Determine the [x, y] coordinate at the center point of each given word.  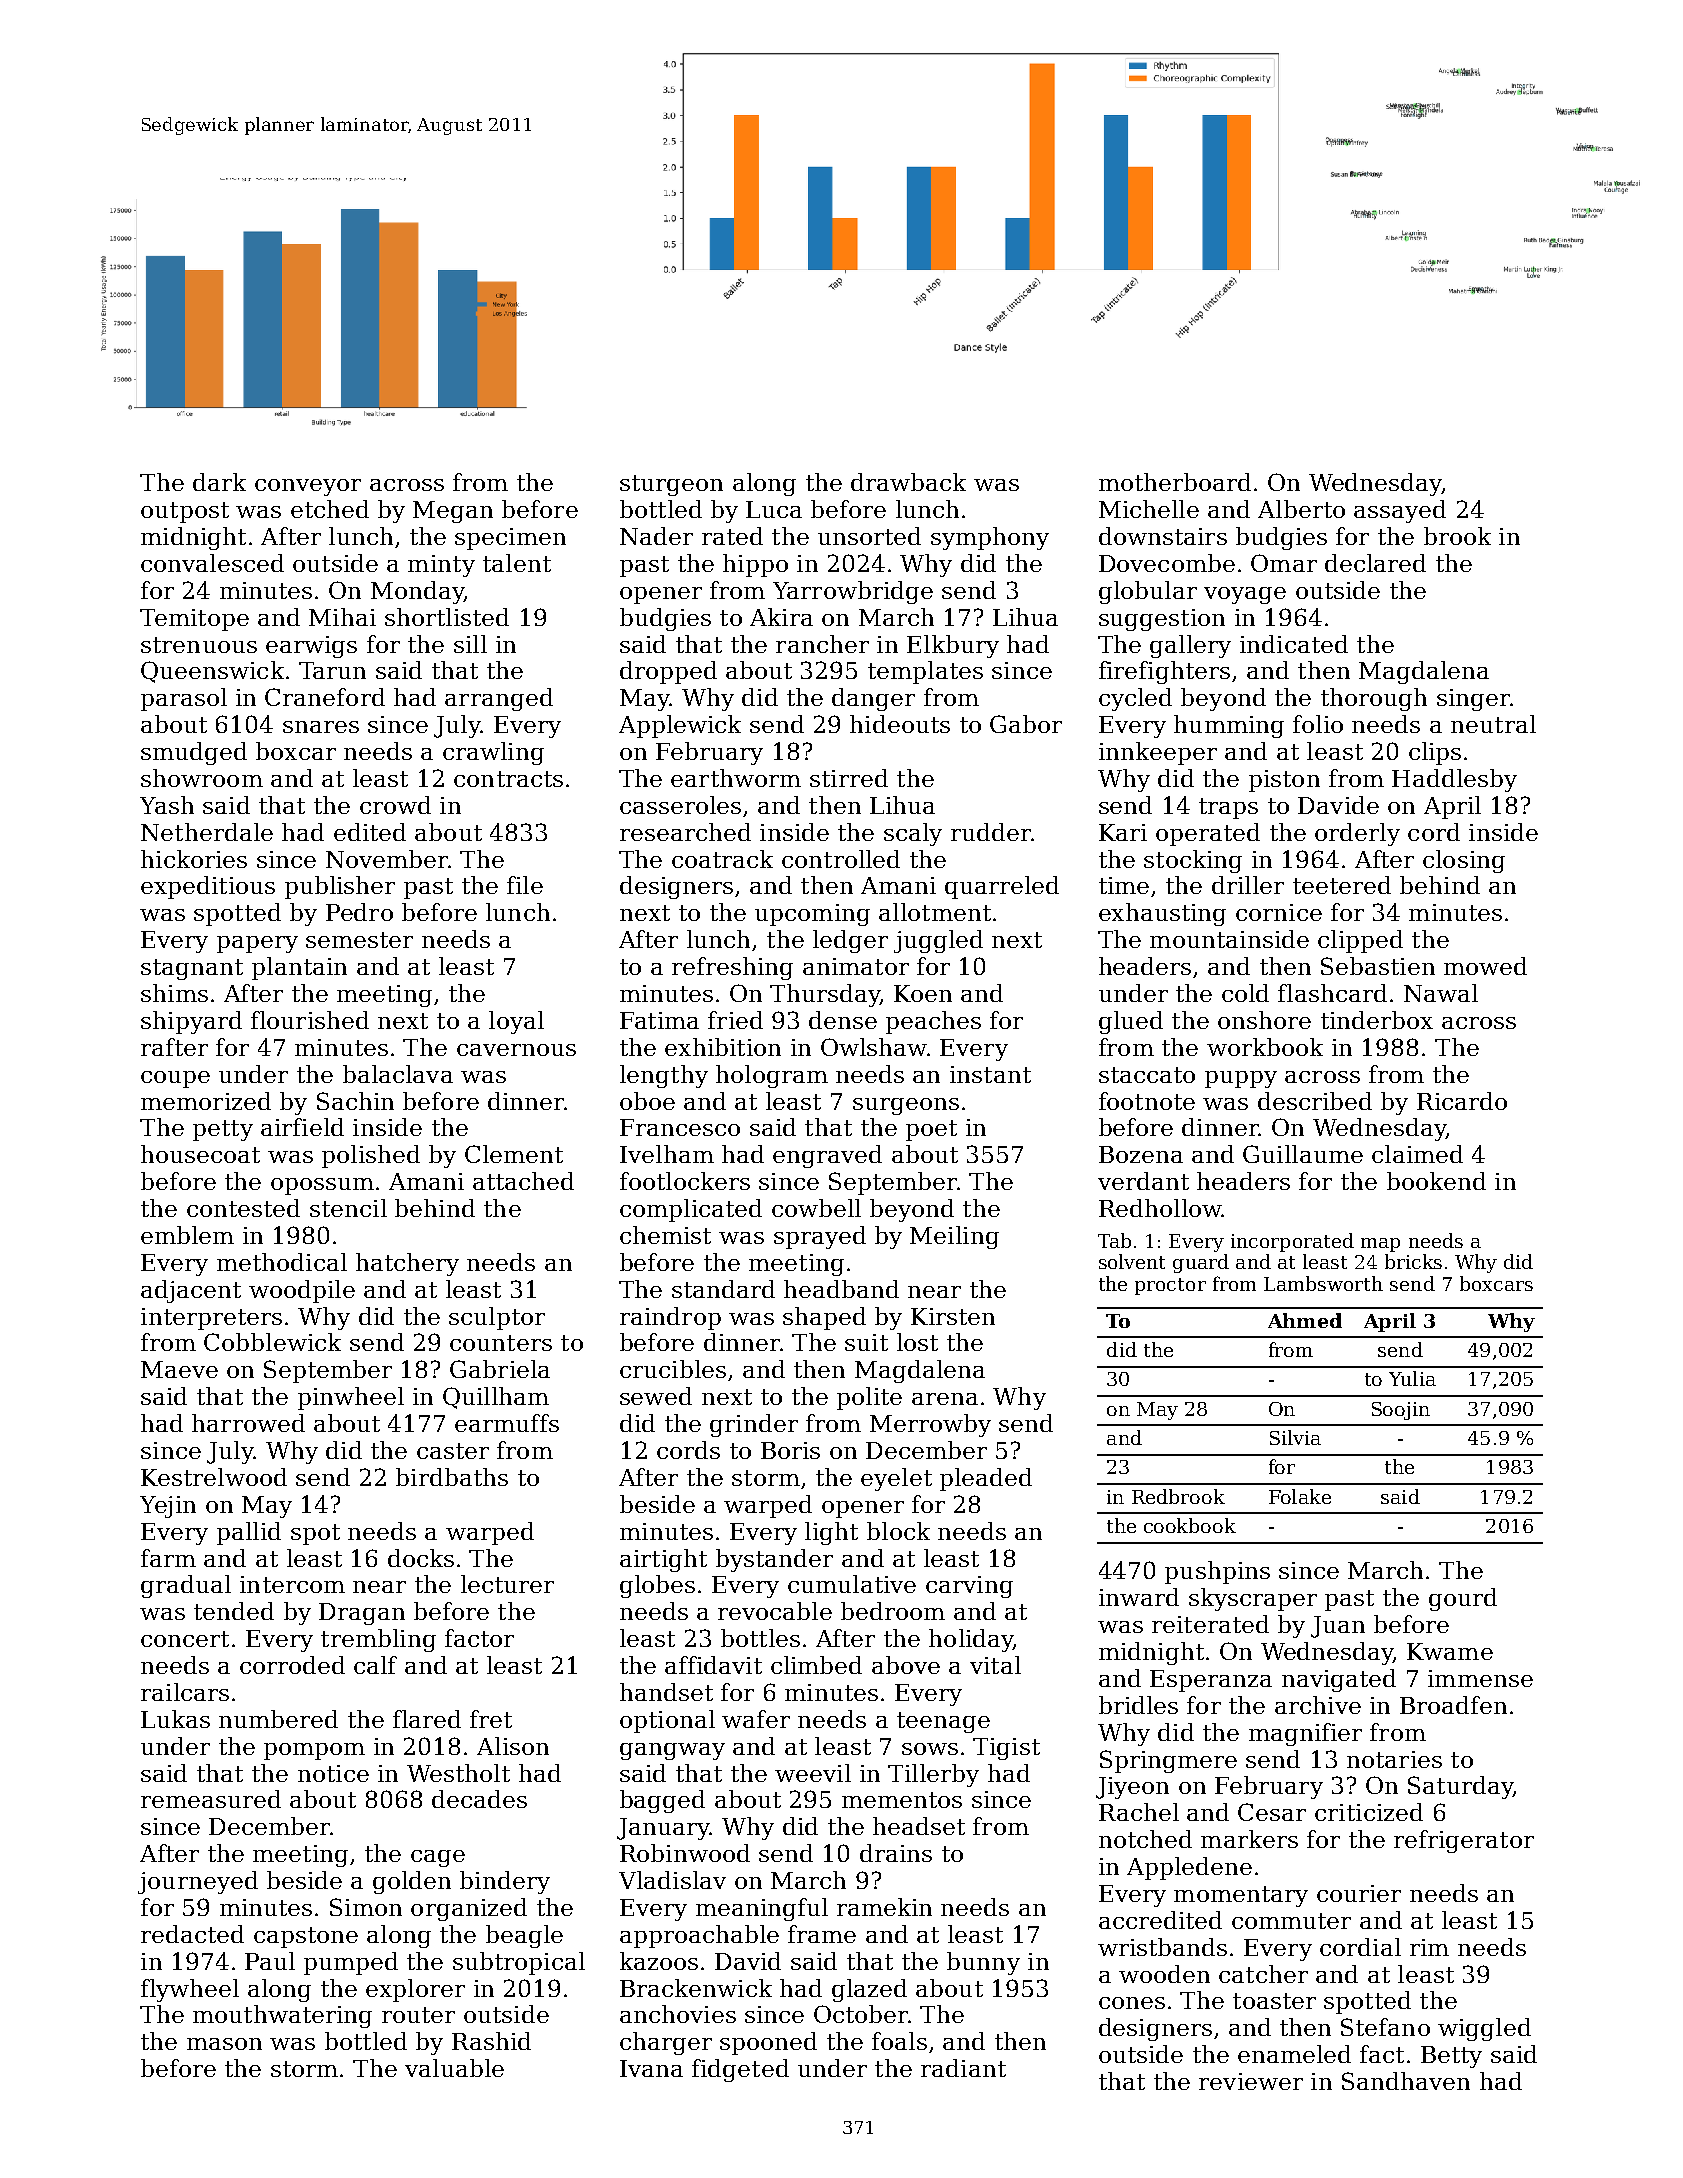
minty [441, 566]
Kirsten [953, 1316]
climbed [816, 1665]
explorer [415, 1990]
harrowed [248, 1423]
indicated [1294, 644]
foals [899, 2041]
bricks [1413, 1261]
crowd [395, 805]
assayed [1400, 511]
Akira [781, 617]
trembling [378, 1640]
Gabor [1026, 724]
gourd [1463, 1599]
